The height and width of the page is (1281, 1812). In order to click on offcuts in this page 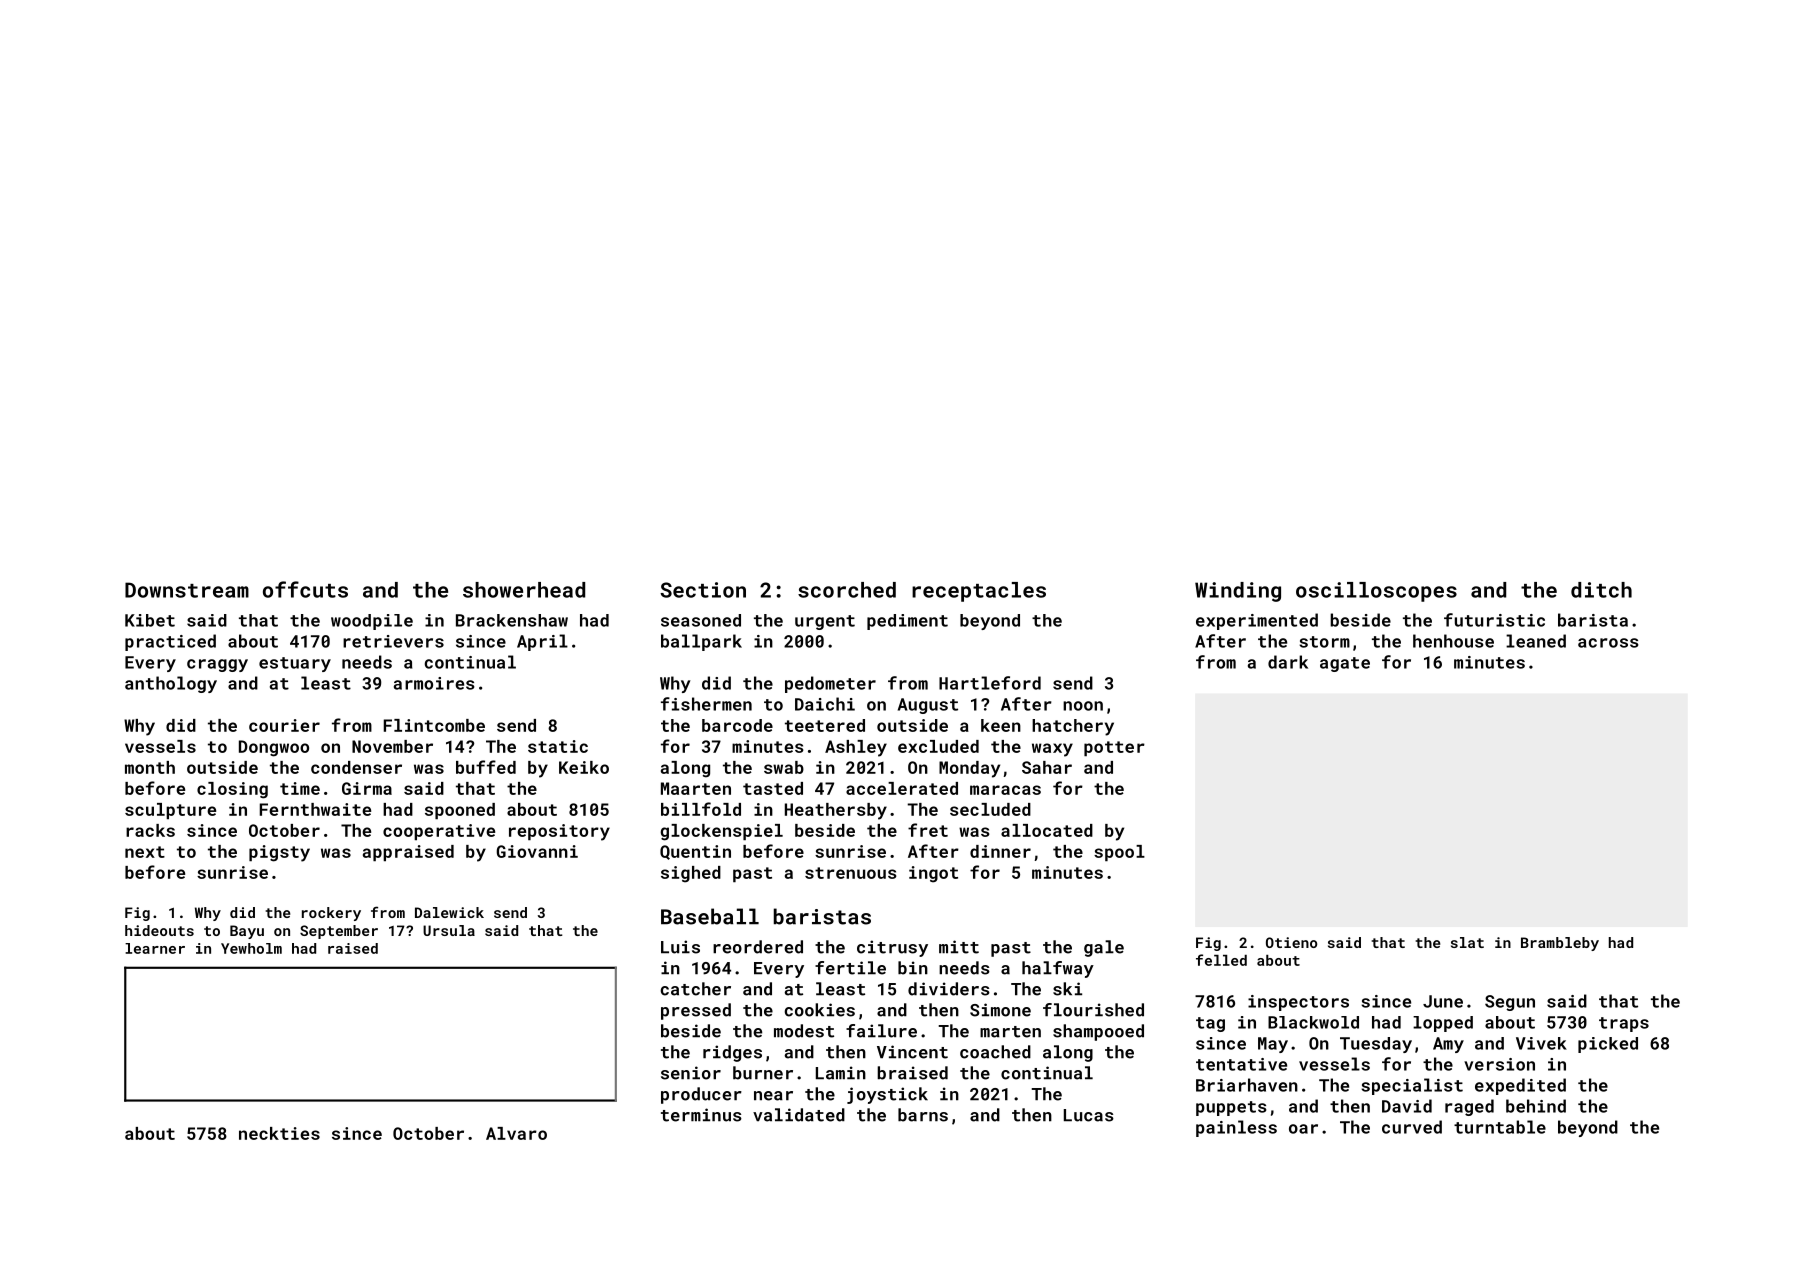, I will do `click(305, 589)`.
